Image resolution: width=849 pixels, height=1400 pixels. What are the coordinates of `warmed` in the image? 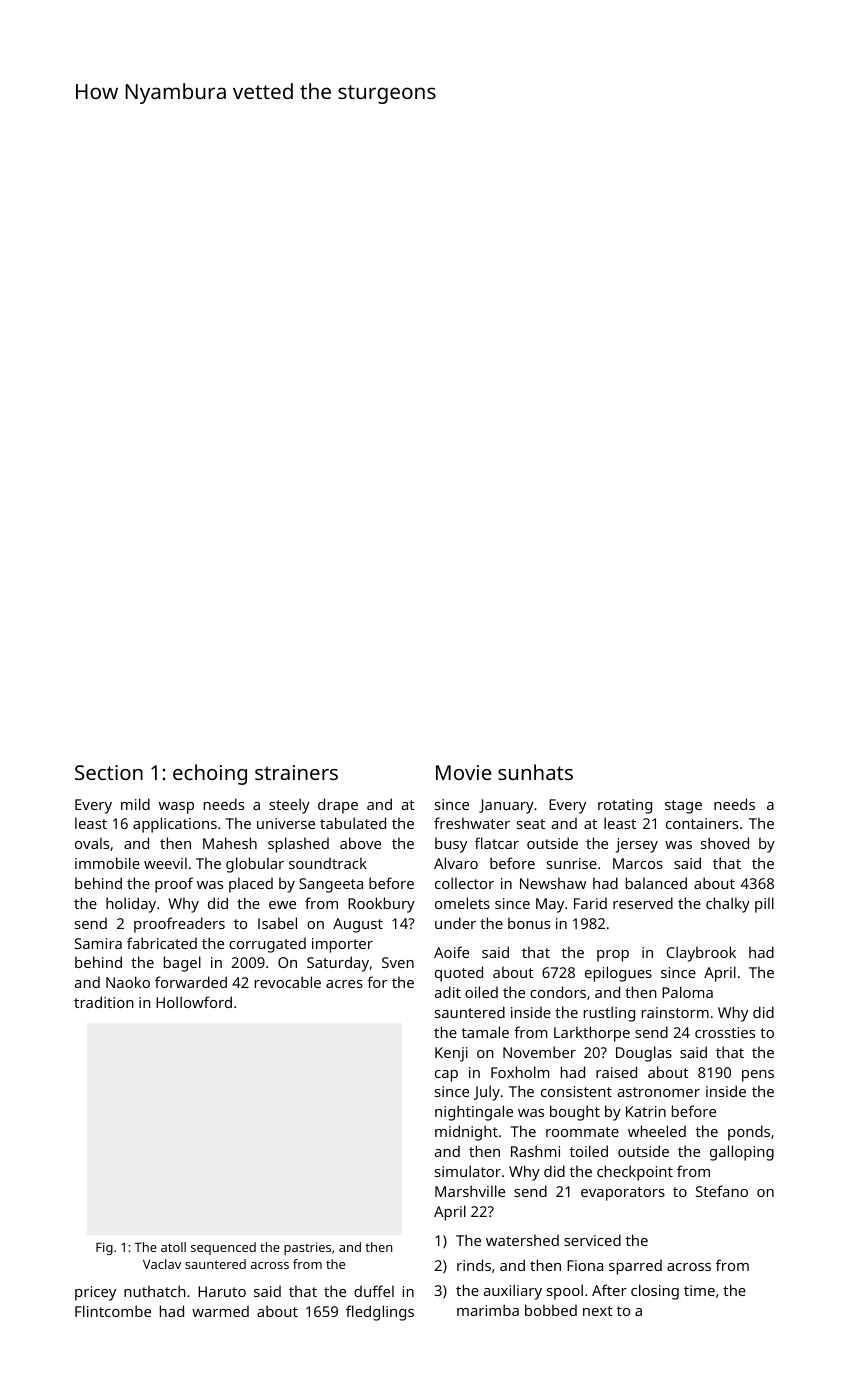 It's located at (220, 1311).
